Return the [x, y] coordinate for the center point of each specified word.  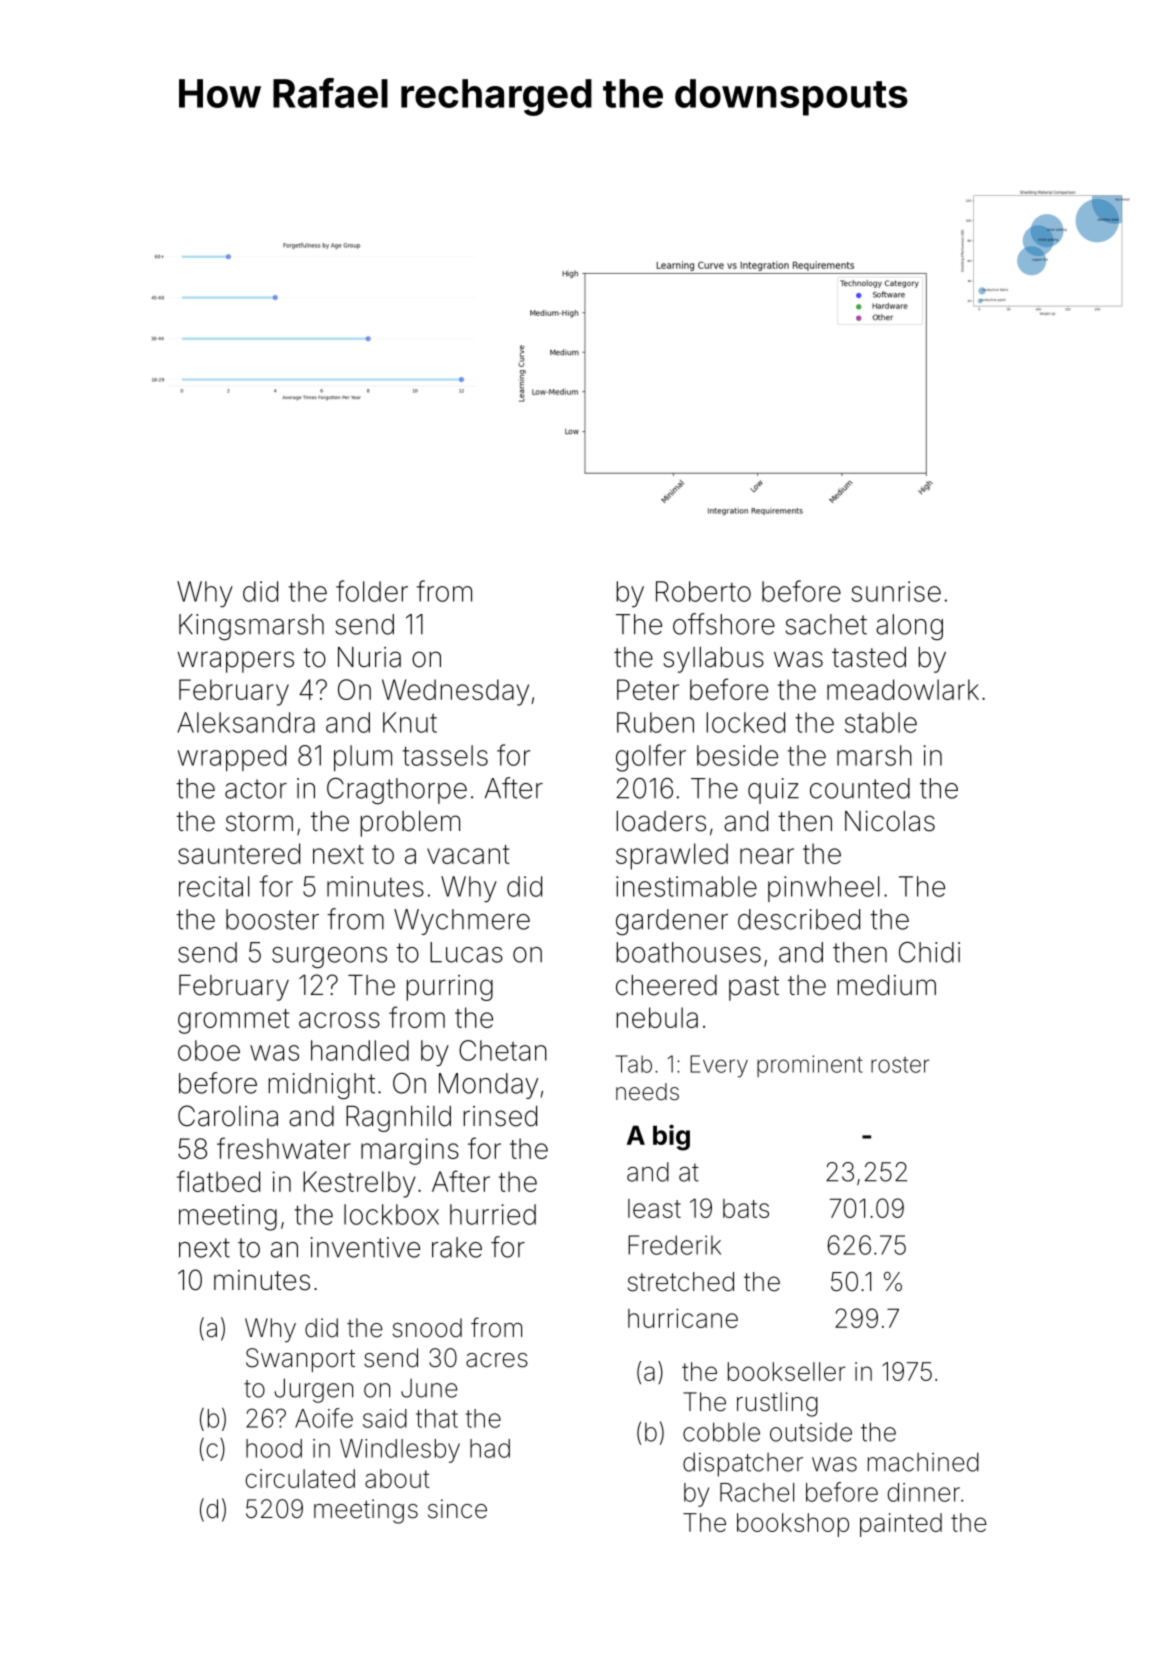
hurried [493, 1214]
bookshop [793, 1525]
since [457, 1509]
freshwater [284, 1148]
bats [746, 1208]
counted [860, 788]
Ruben [655, 722]
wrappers [236, 662]
